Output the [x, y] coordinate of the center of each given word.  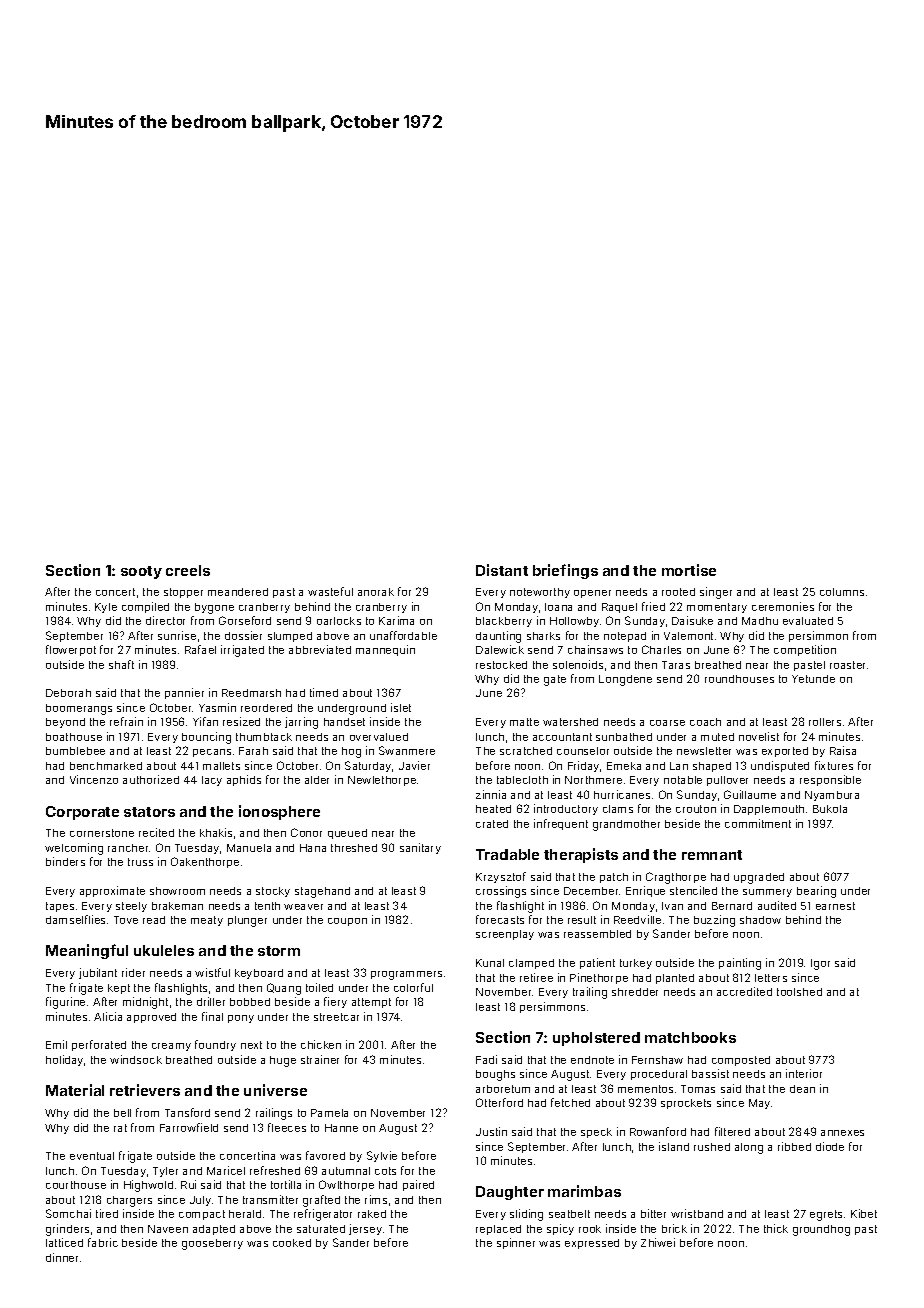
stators [149, 812]
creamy [171, 1047]
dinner [62, 1257]
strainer [320, 1059]
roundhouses [739, 679]
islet [401, 707]
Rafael [200, 649]
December [592, 891]
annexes [842, 1133]
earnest [835, 906]
